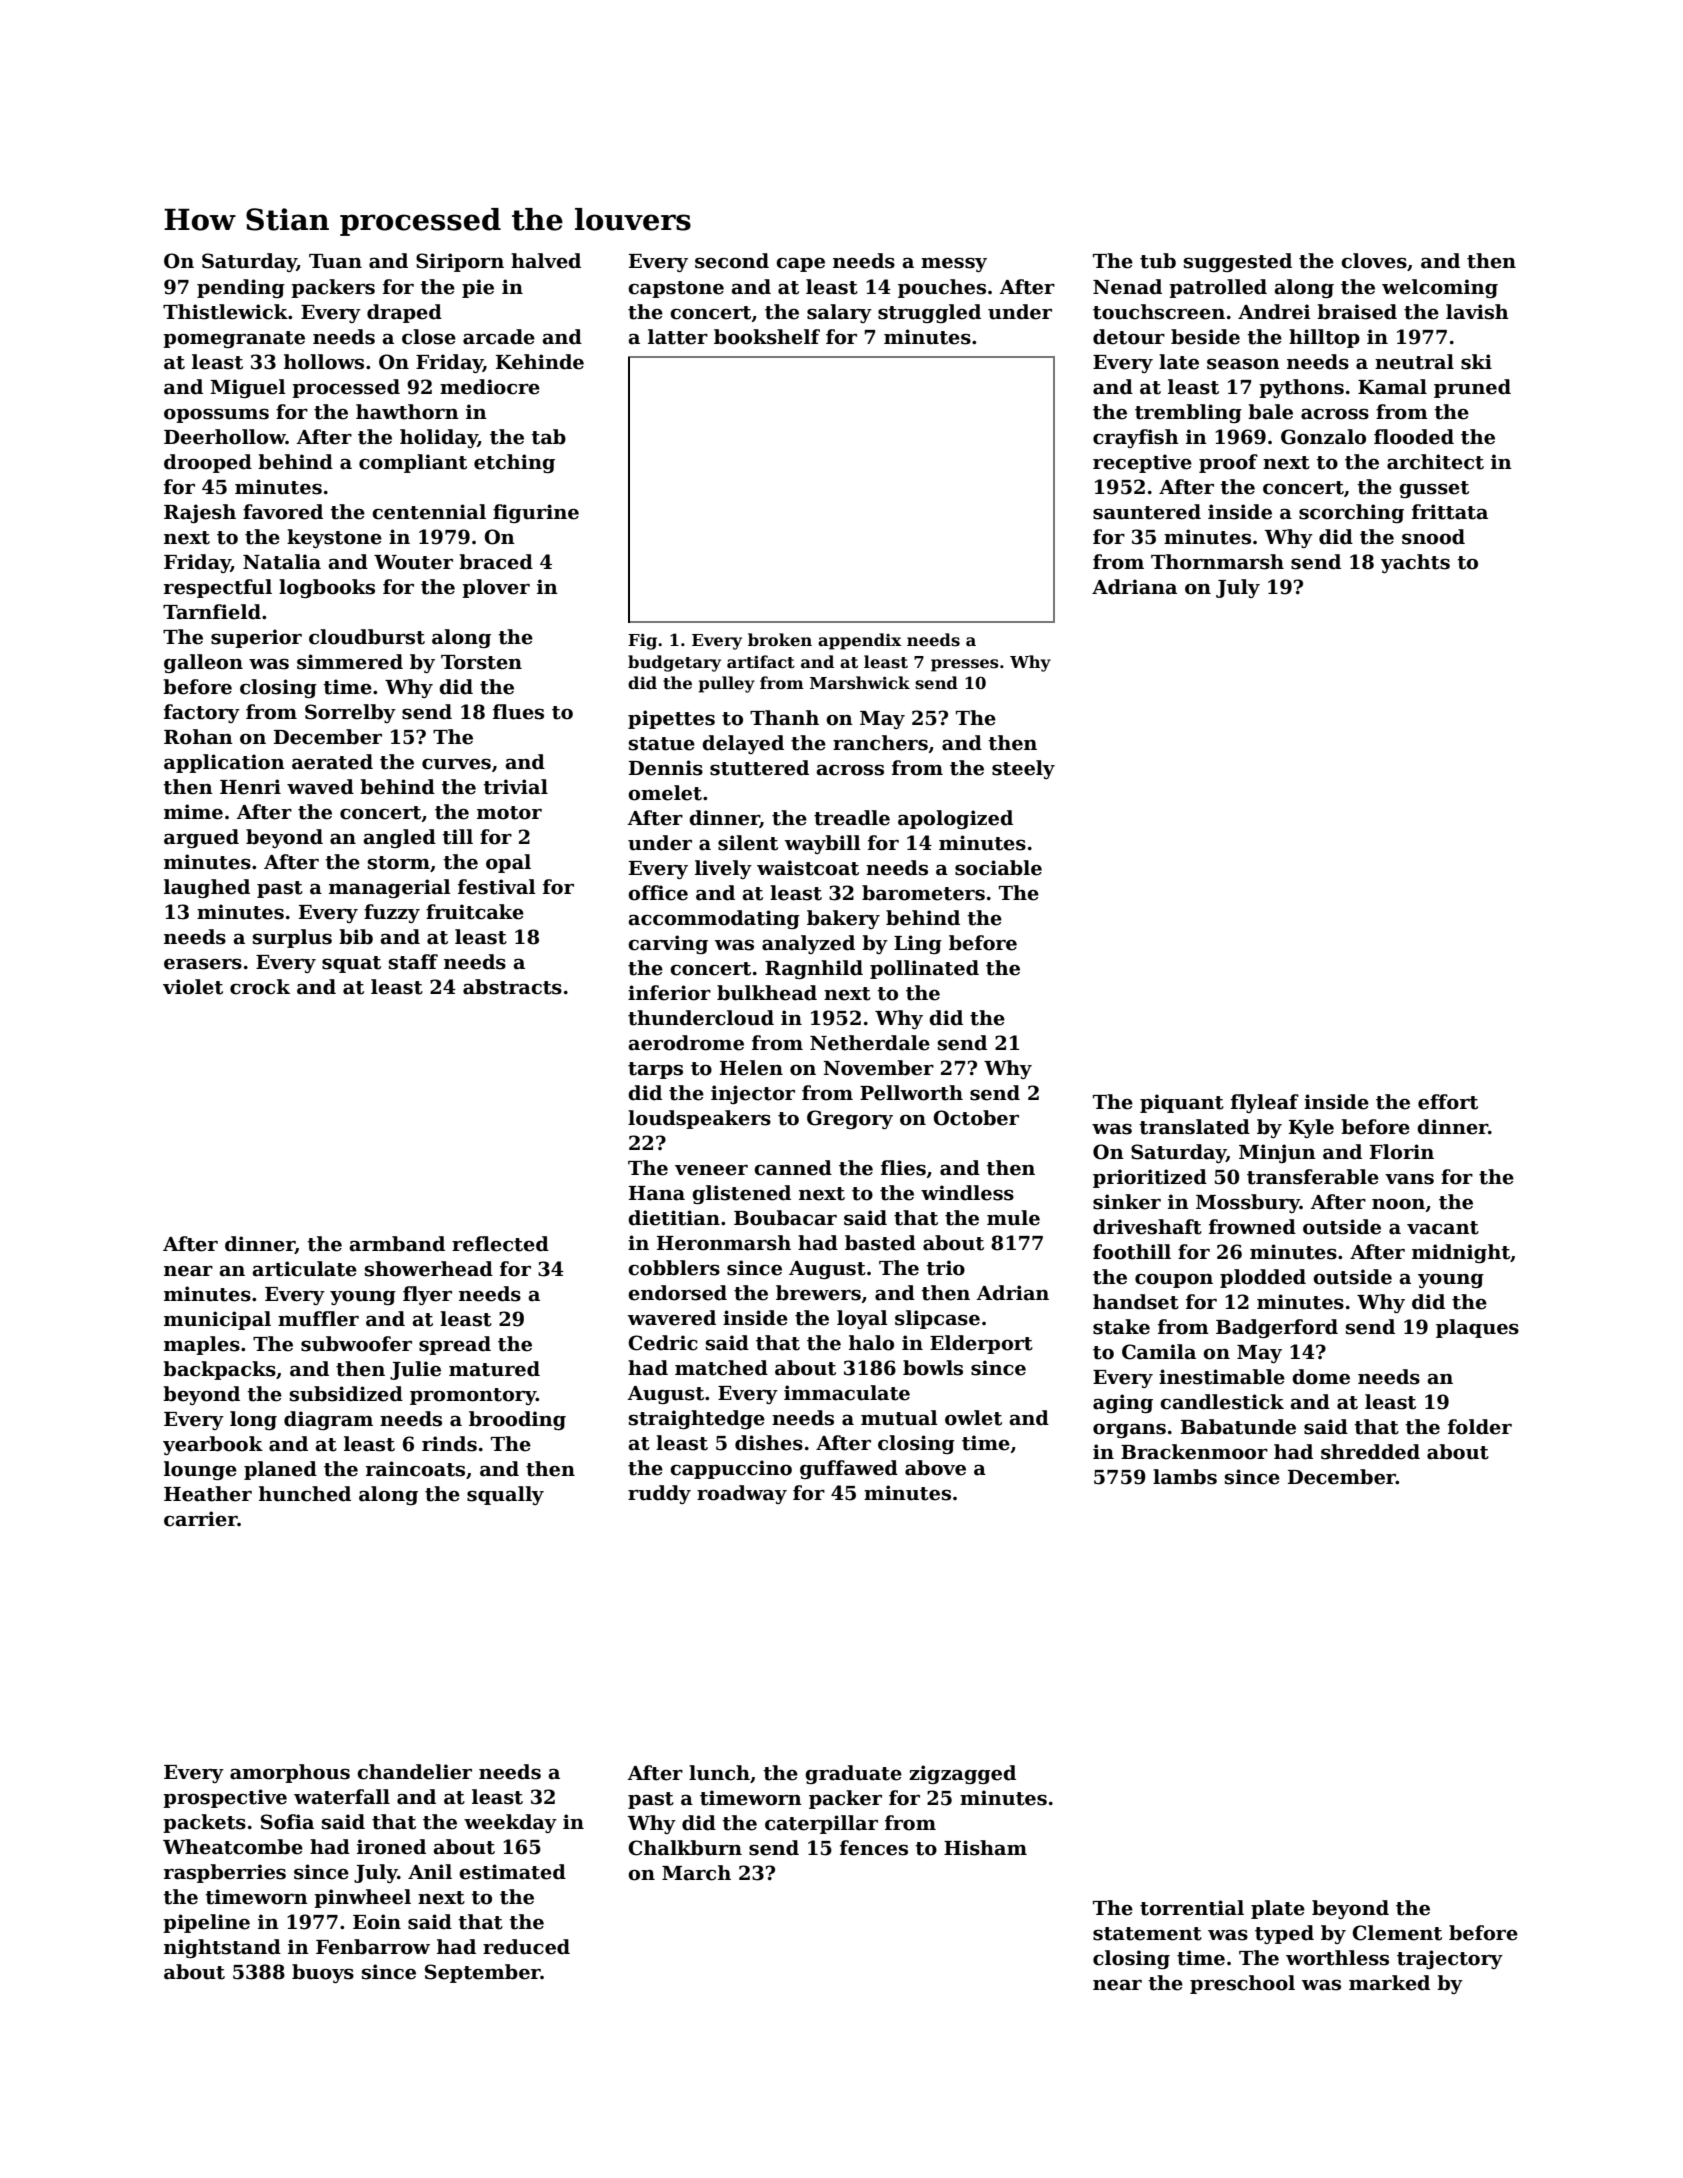  I want to click on tub, so click(1158, 261).
